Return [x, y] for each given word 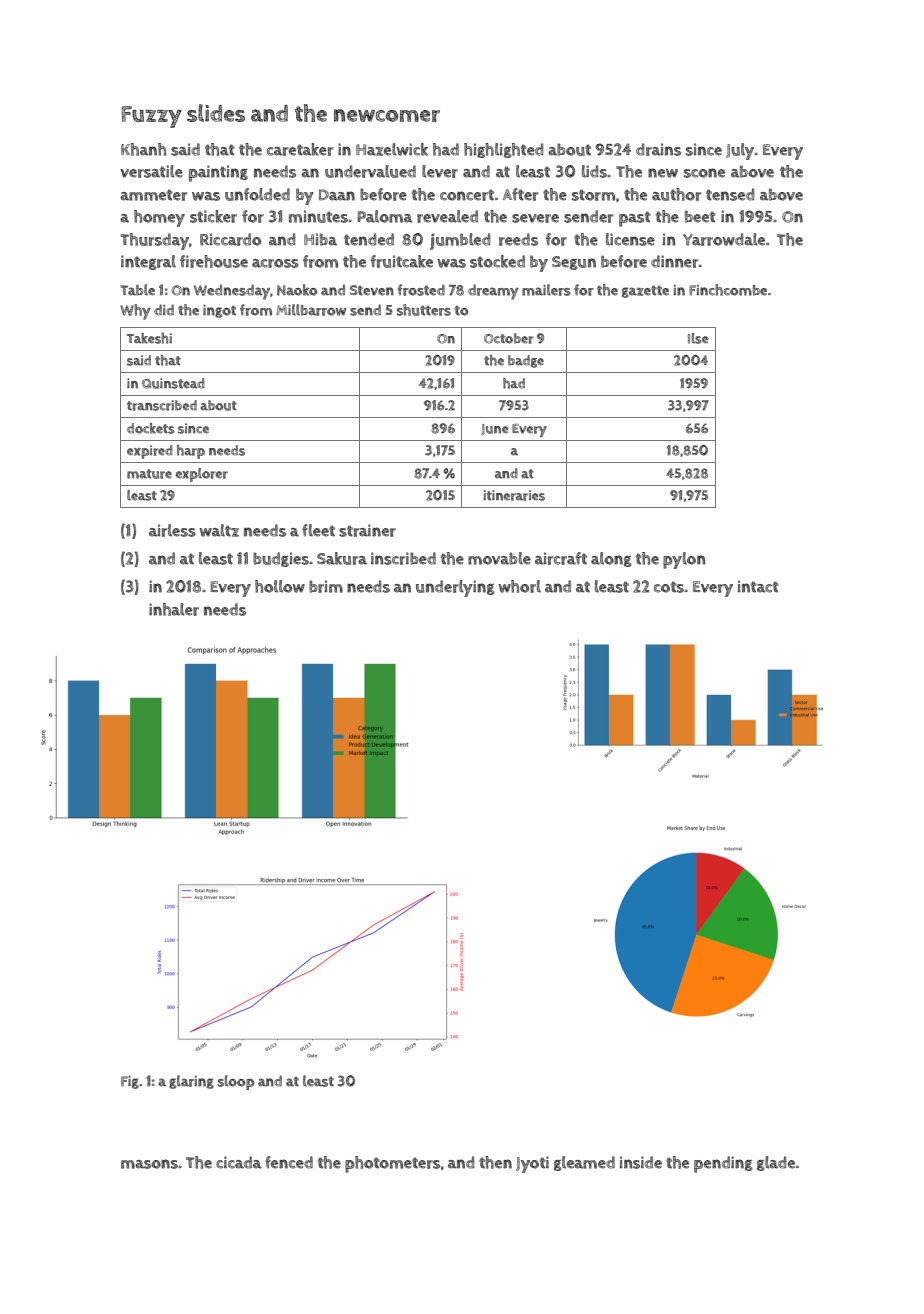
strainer [367, 530]
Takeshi [149, 338]
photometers [392, 1164]
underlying [455, 588]
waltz [219, 530]
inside [641, 1162]
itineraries [514, 495]
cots [669, 587]
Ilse [698, 338]
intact [758, 586]
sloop [236, 1082]
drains [658, 149]
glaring [191, 1082]
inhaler [174, 609]
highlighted [504, 150]
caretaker [300, 149]
